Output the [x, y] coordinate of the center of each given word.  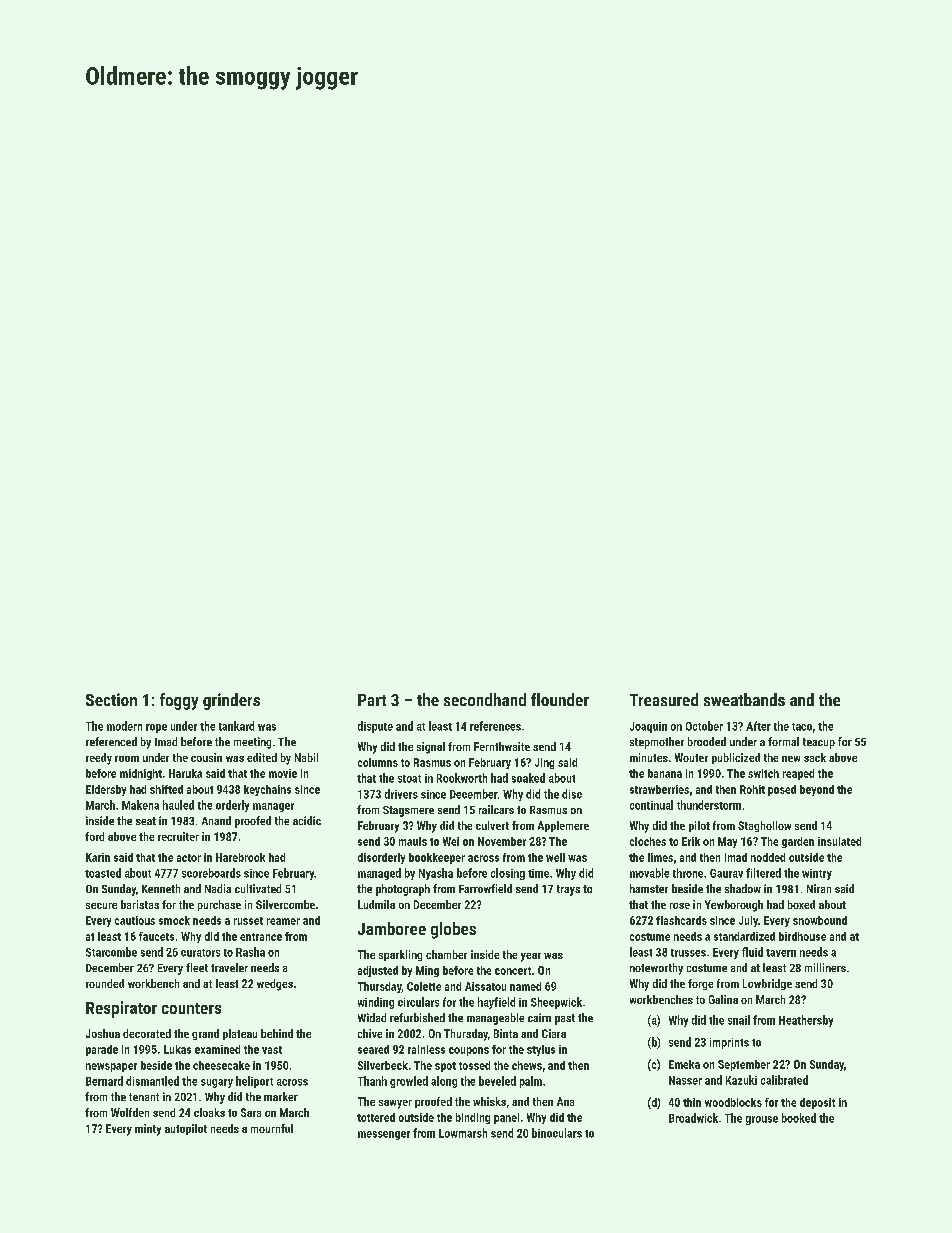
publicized [736, 758]
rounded [105, 983]
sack [815, 757]
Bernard [104, 1081]
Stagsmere [408, 811]
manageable [495, 1019]
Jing [544, 763]
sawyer [395, 1104]
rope [156, 728]
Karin [98, 857]
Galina [723, 999]
